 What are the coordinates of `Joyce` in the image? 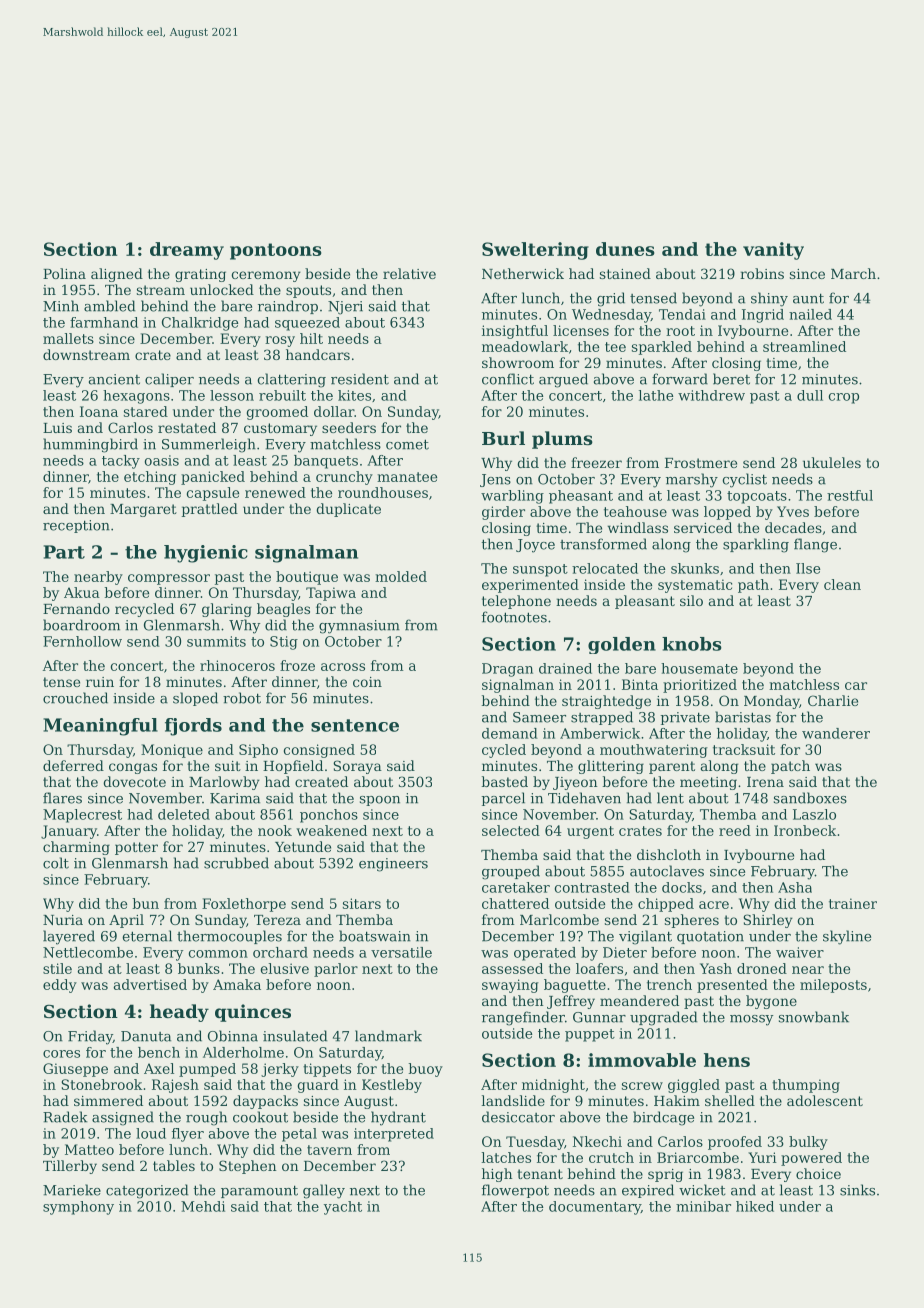 It's located at (535, 546).
